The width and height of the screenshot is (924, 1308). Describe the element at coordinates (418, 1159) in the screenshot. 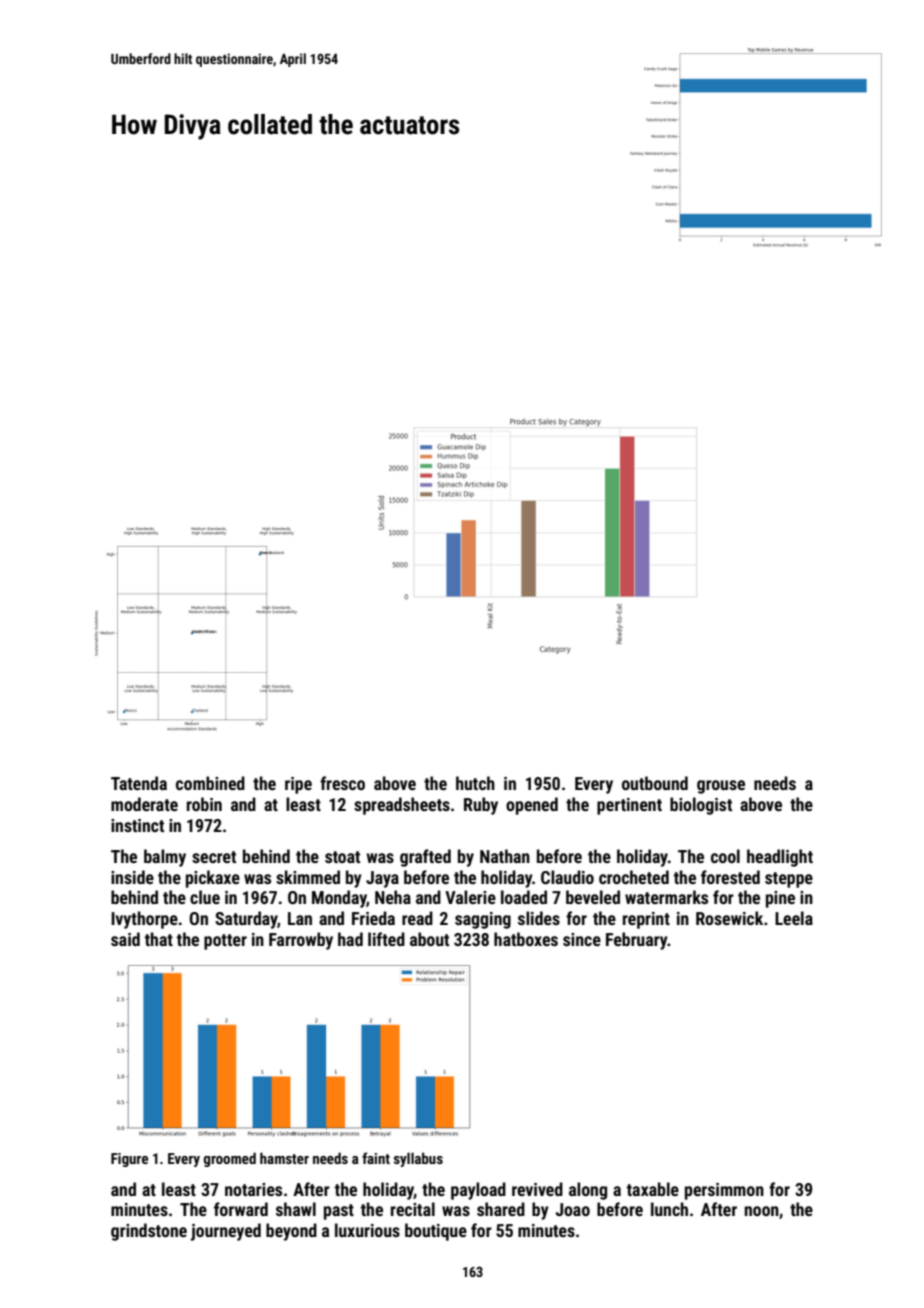

I see `syllabus` at that location.
